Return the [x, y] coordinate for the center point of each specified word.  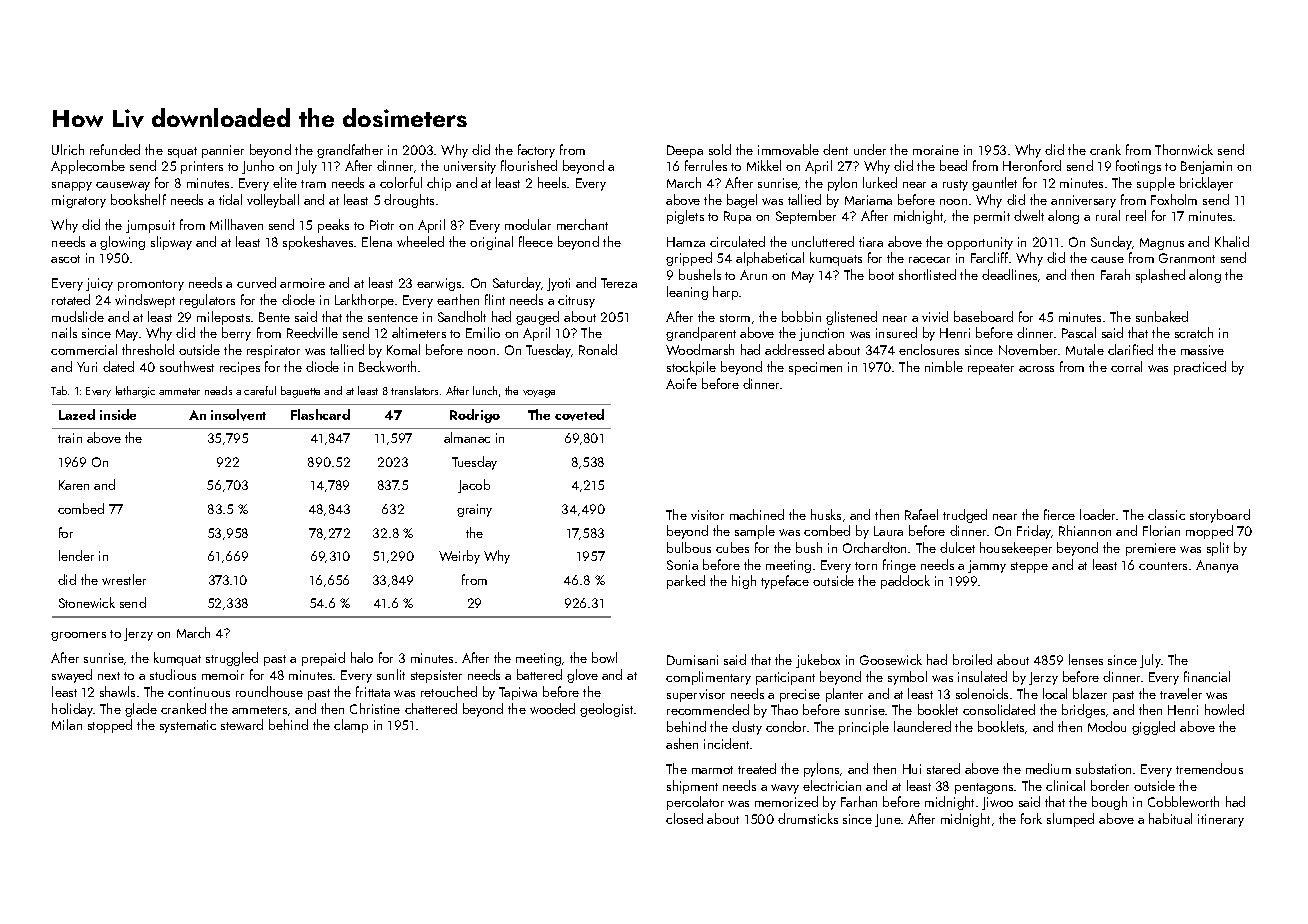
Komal [403, 349]
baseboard [983, 316]
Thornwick [1184, 149]
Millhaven [236, 224]
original [491, 243]
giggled [1153, 728]
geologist [606, 710]
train [70, 438]
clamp [351, 726]
